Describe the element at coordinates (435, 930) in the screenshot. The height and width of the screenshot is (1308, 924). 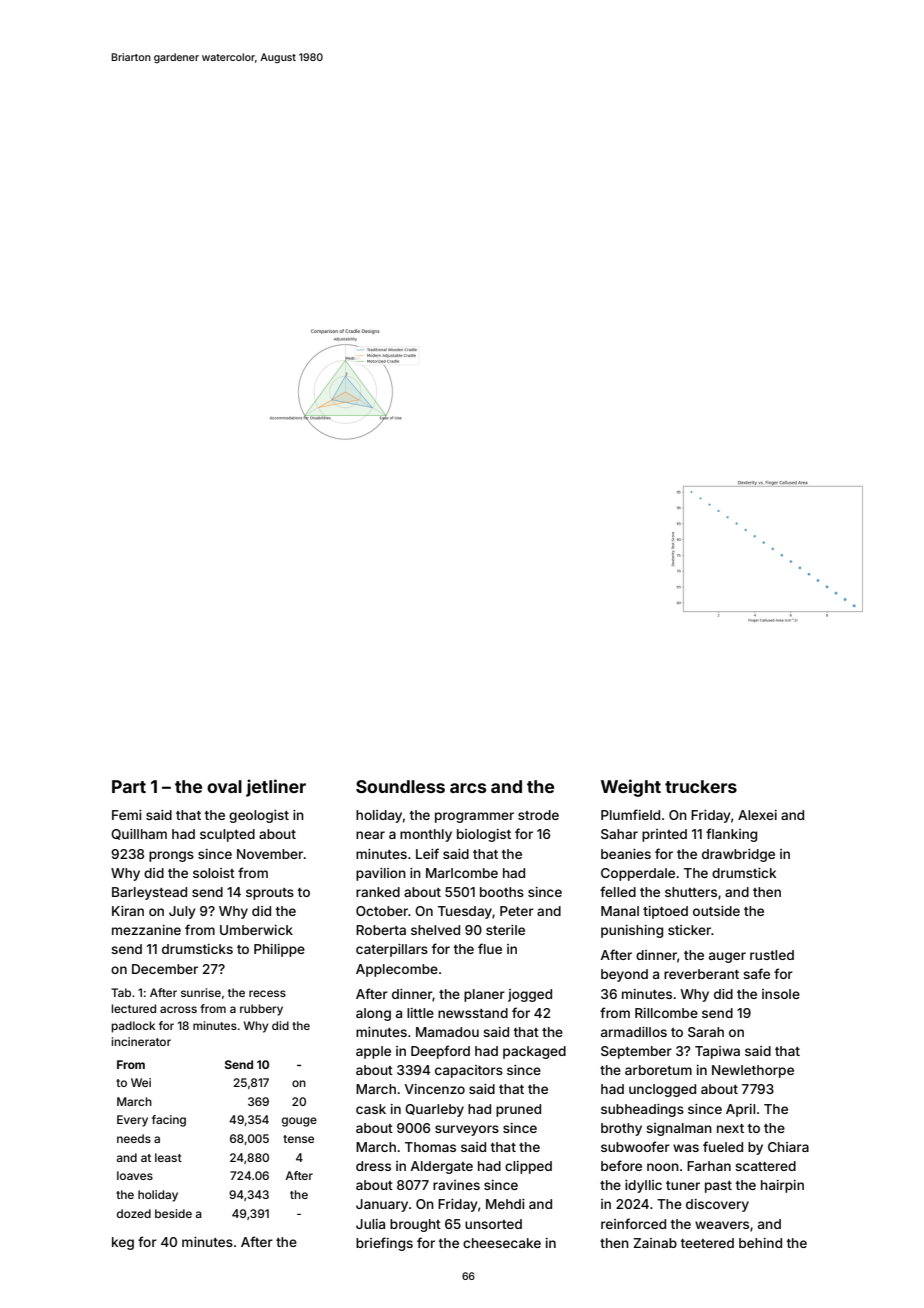
I see `shelved` at that location.
